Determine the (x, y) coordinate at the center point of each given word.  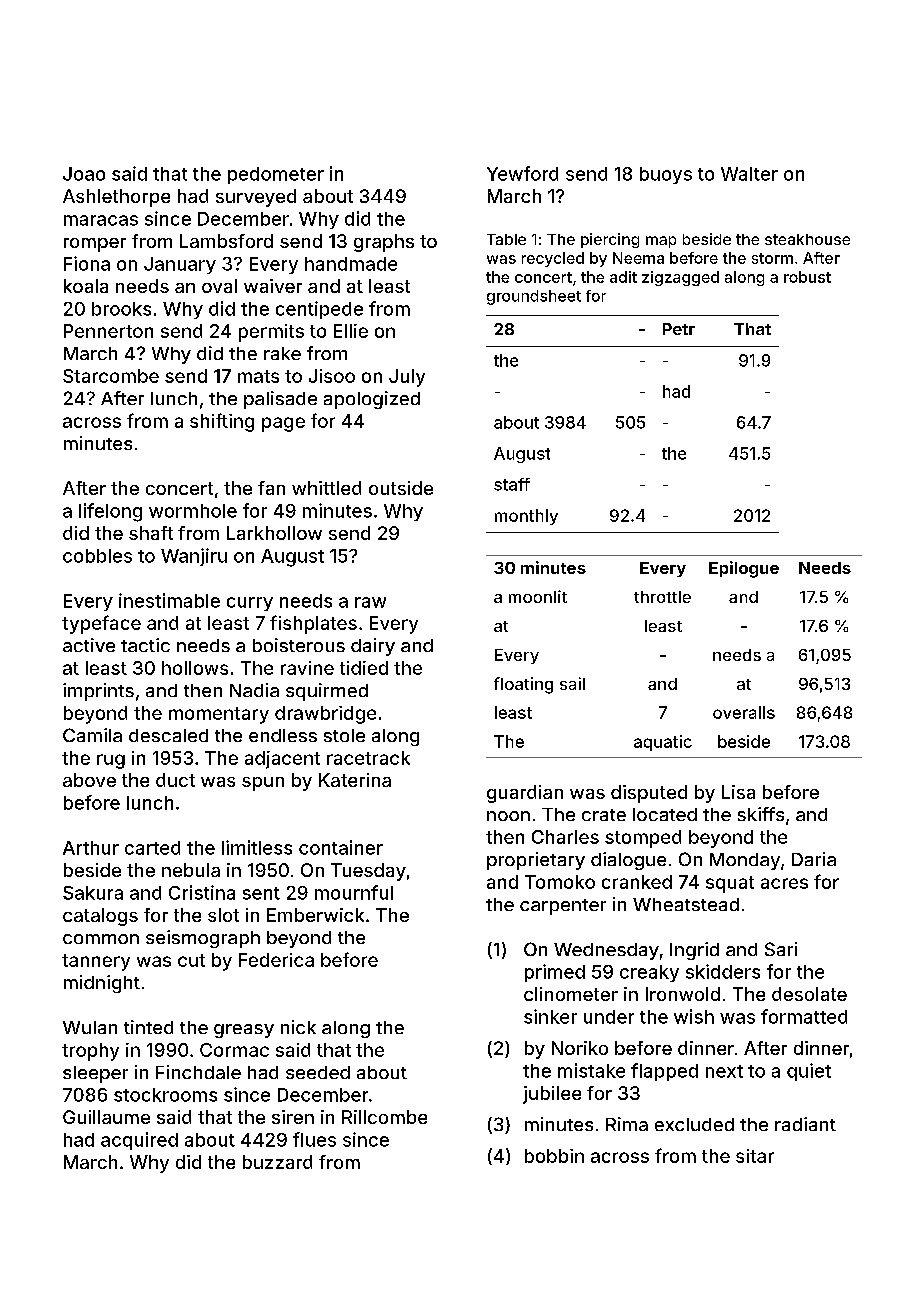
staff (512, 484)
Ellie (351, 331)
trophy (90, 1052)
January (180, 265)
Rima (627, 1124)
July (407, 378)
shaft (151, 533)
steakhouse (807, 239)
